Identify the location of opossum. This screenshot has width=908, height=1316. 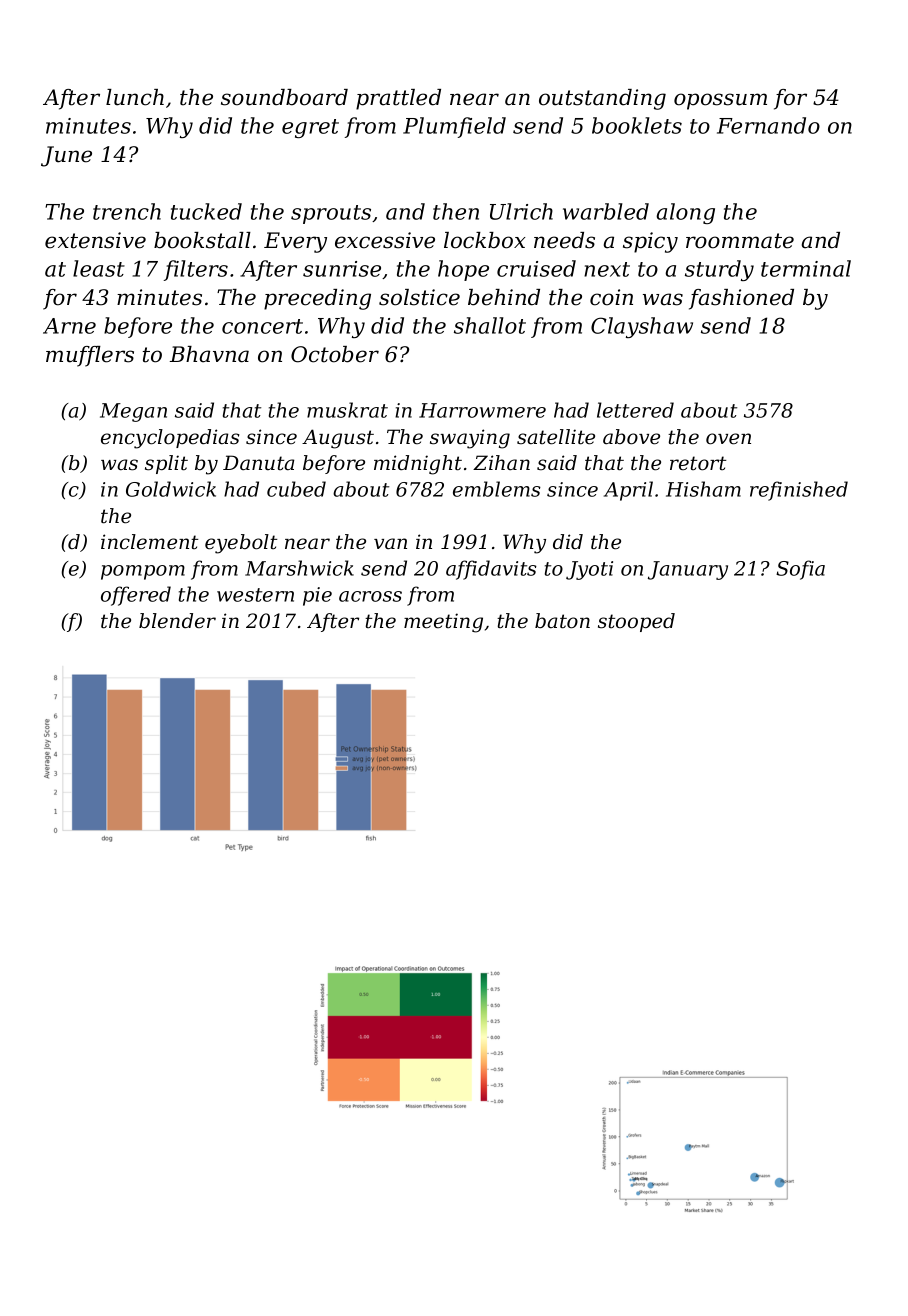
(720, 101).
